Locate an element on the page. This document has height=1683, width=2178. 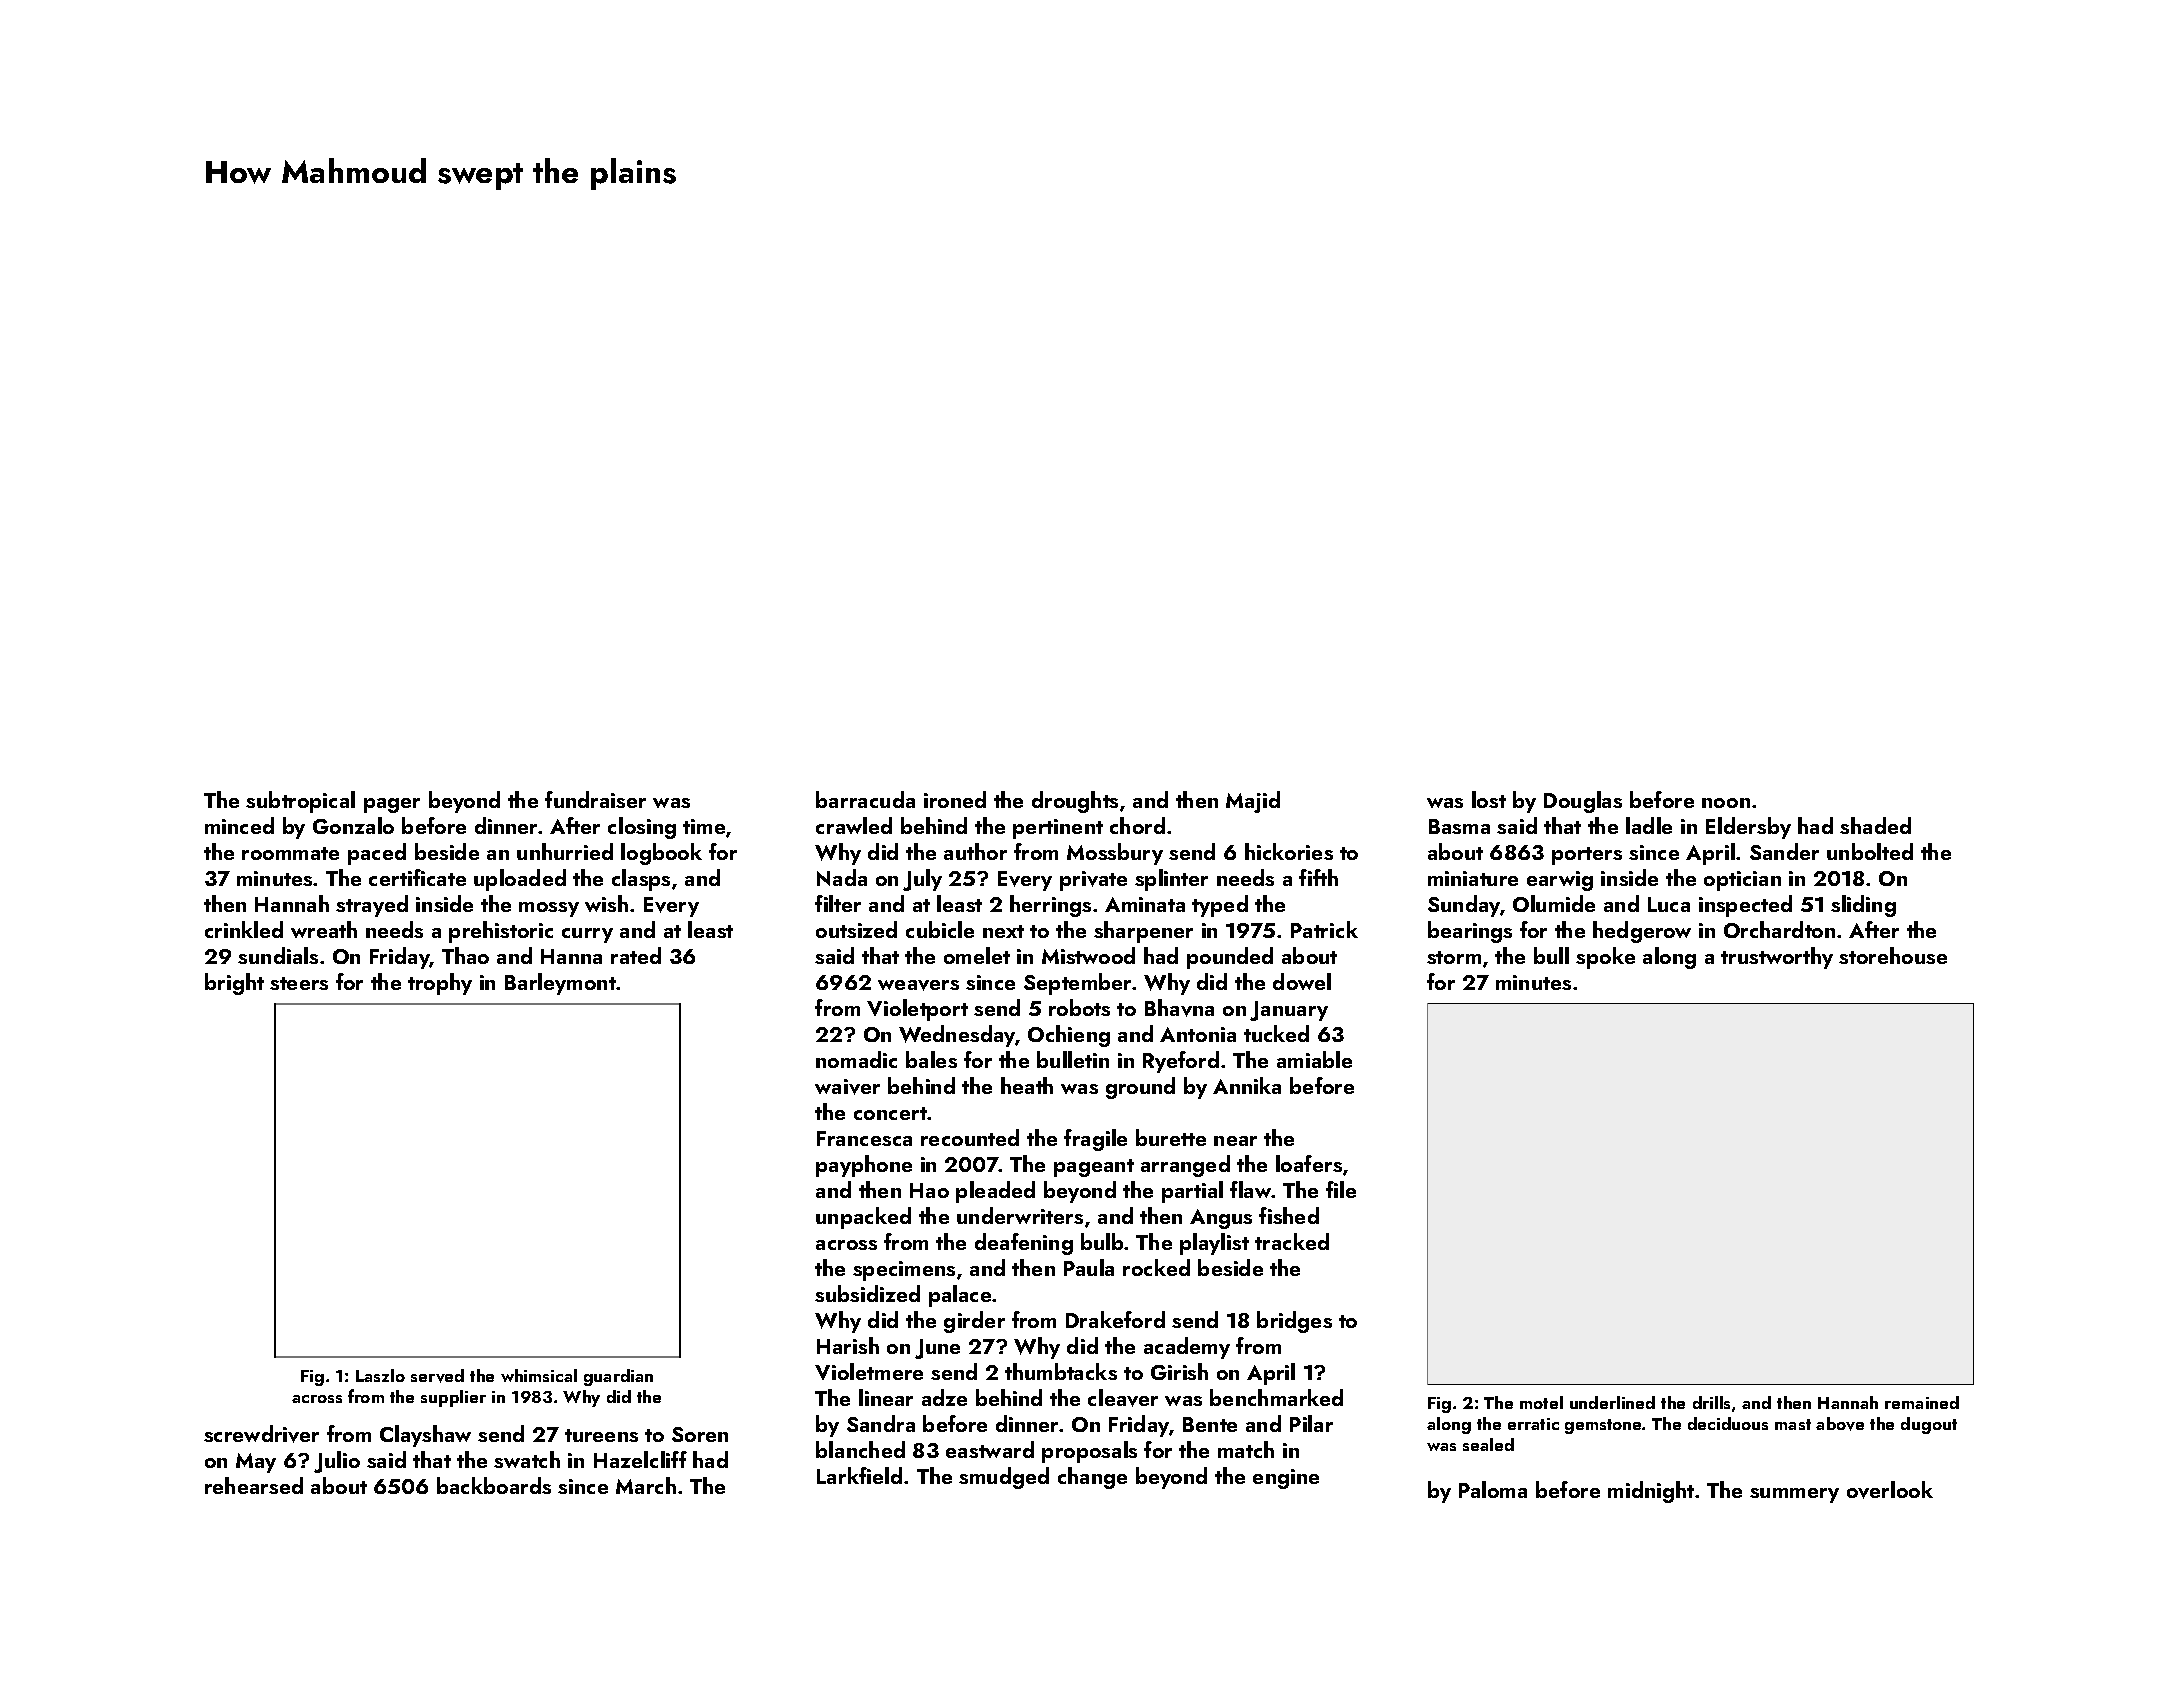
noon is located at coordinates (1726, 803).
